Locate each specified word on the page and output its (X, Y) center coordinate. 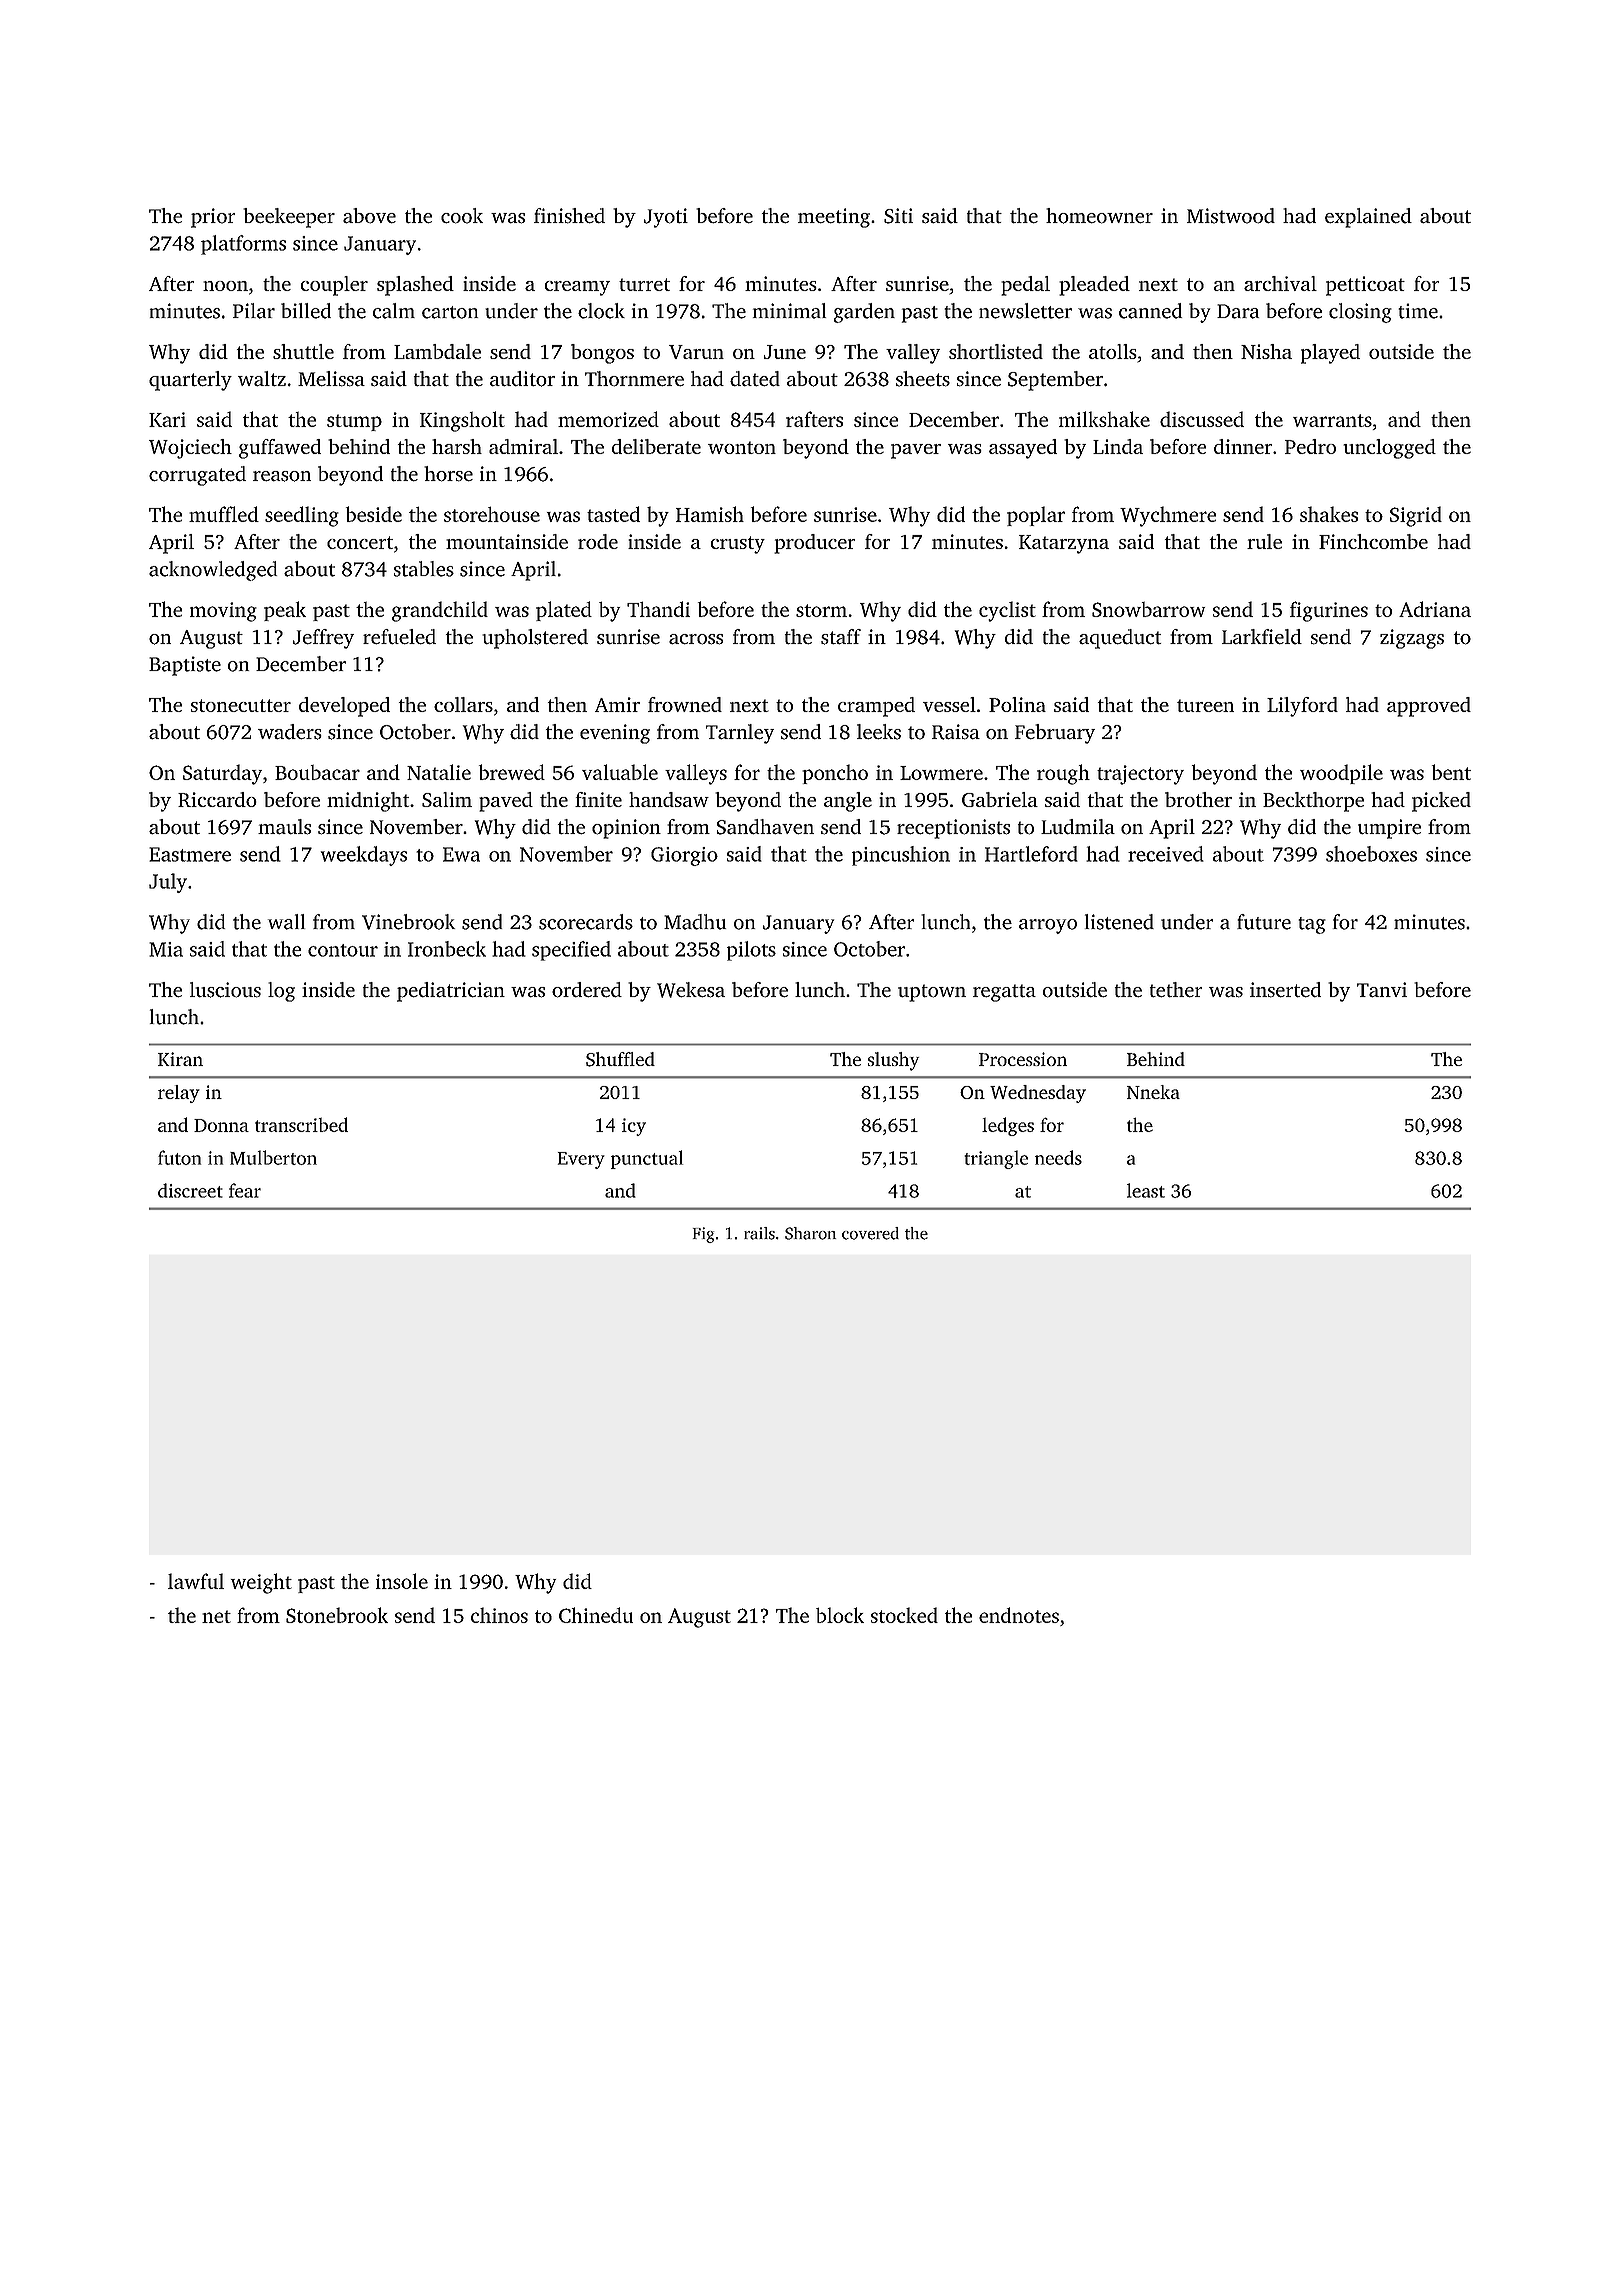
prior (213, 218)
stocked (904, 1615)
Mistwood (1231, 216)
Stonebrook (337, 1615)
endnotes (1019, 1615)
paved (506, 802)
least (1146, 1190)
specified (571, 951)
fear (245, 1190)
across (696, 639)
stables (424, 569)
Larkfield (1262, 637)
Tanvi (1382, 990)
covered (870, 1233)
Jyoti (666, 218)
